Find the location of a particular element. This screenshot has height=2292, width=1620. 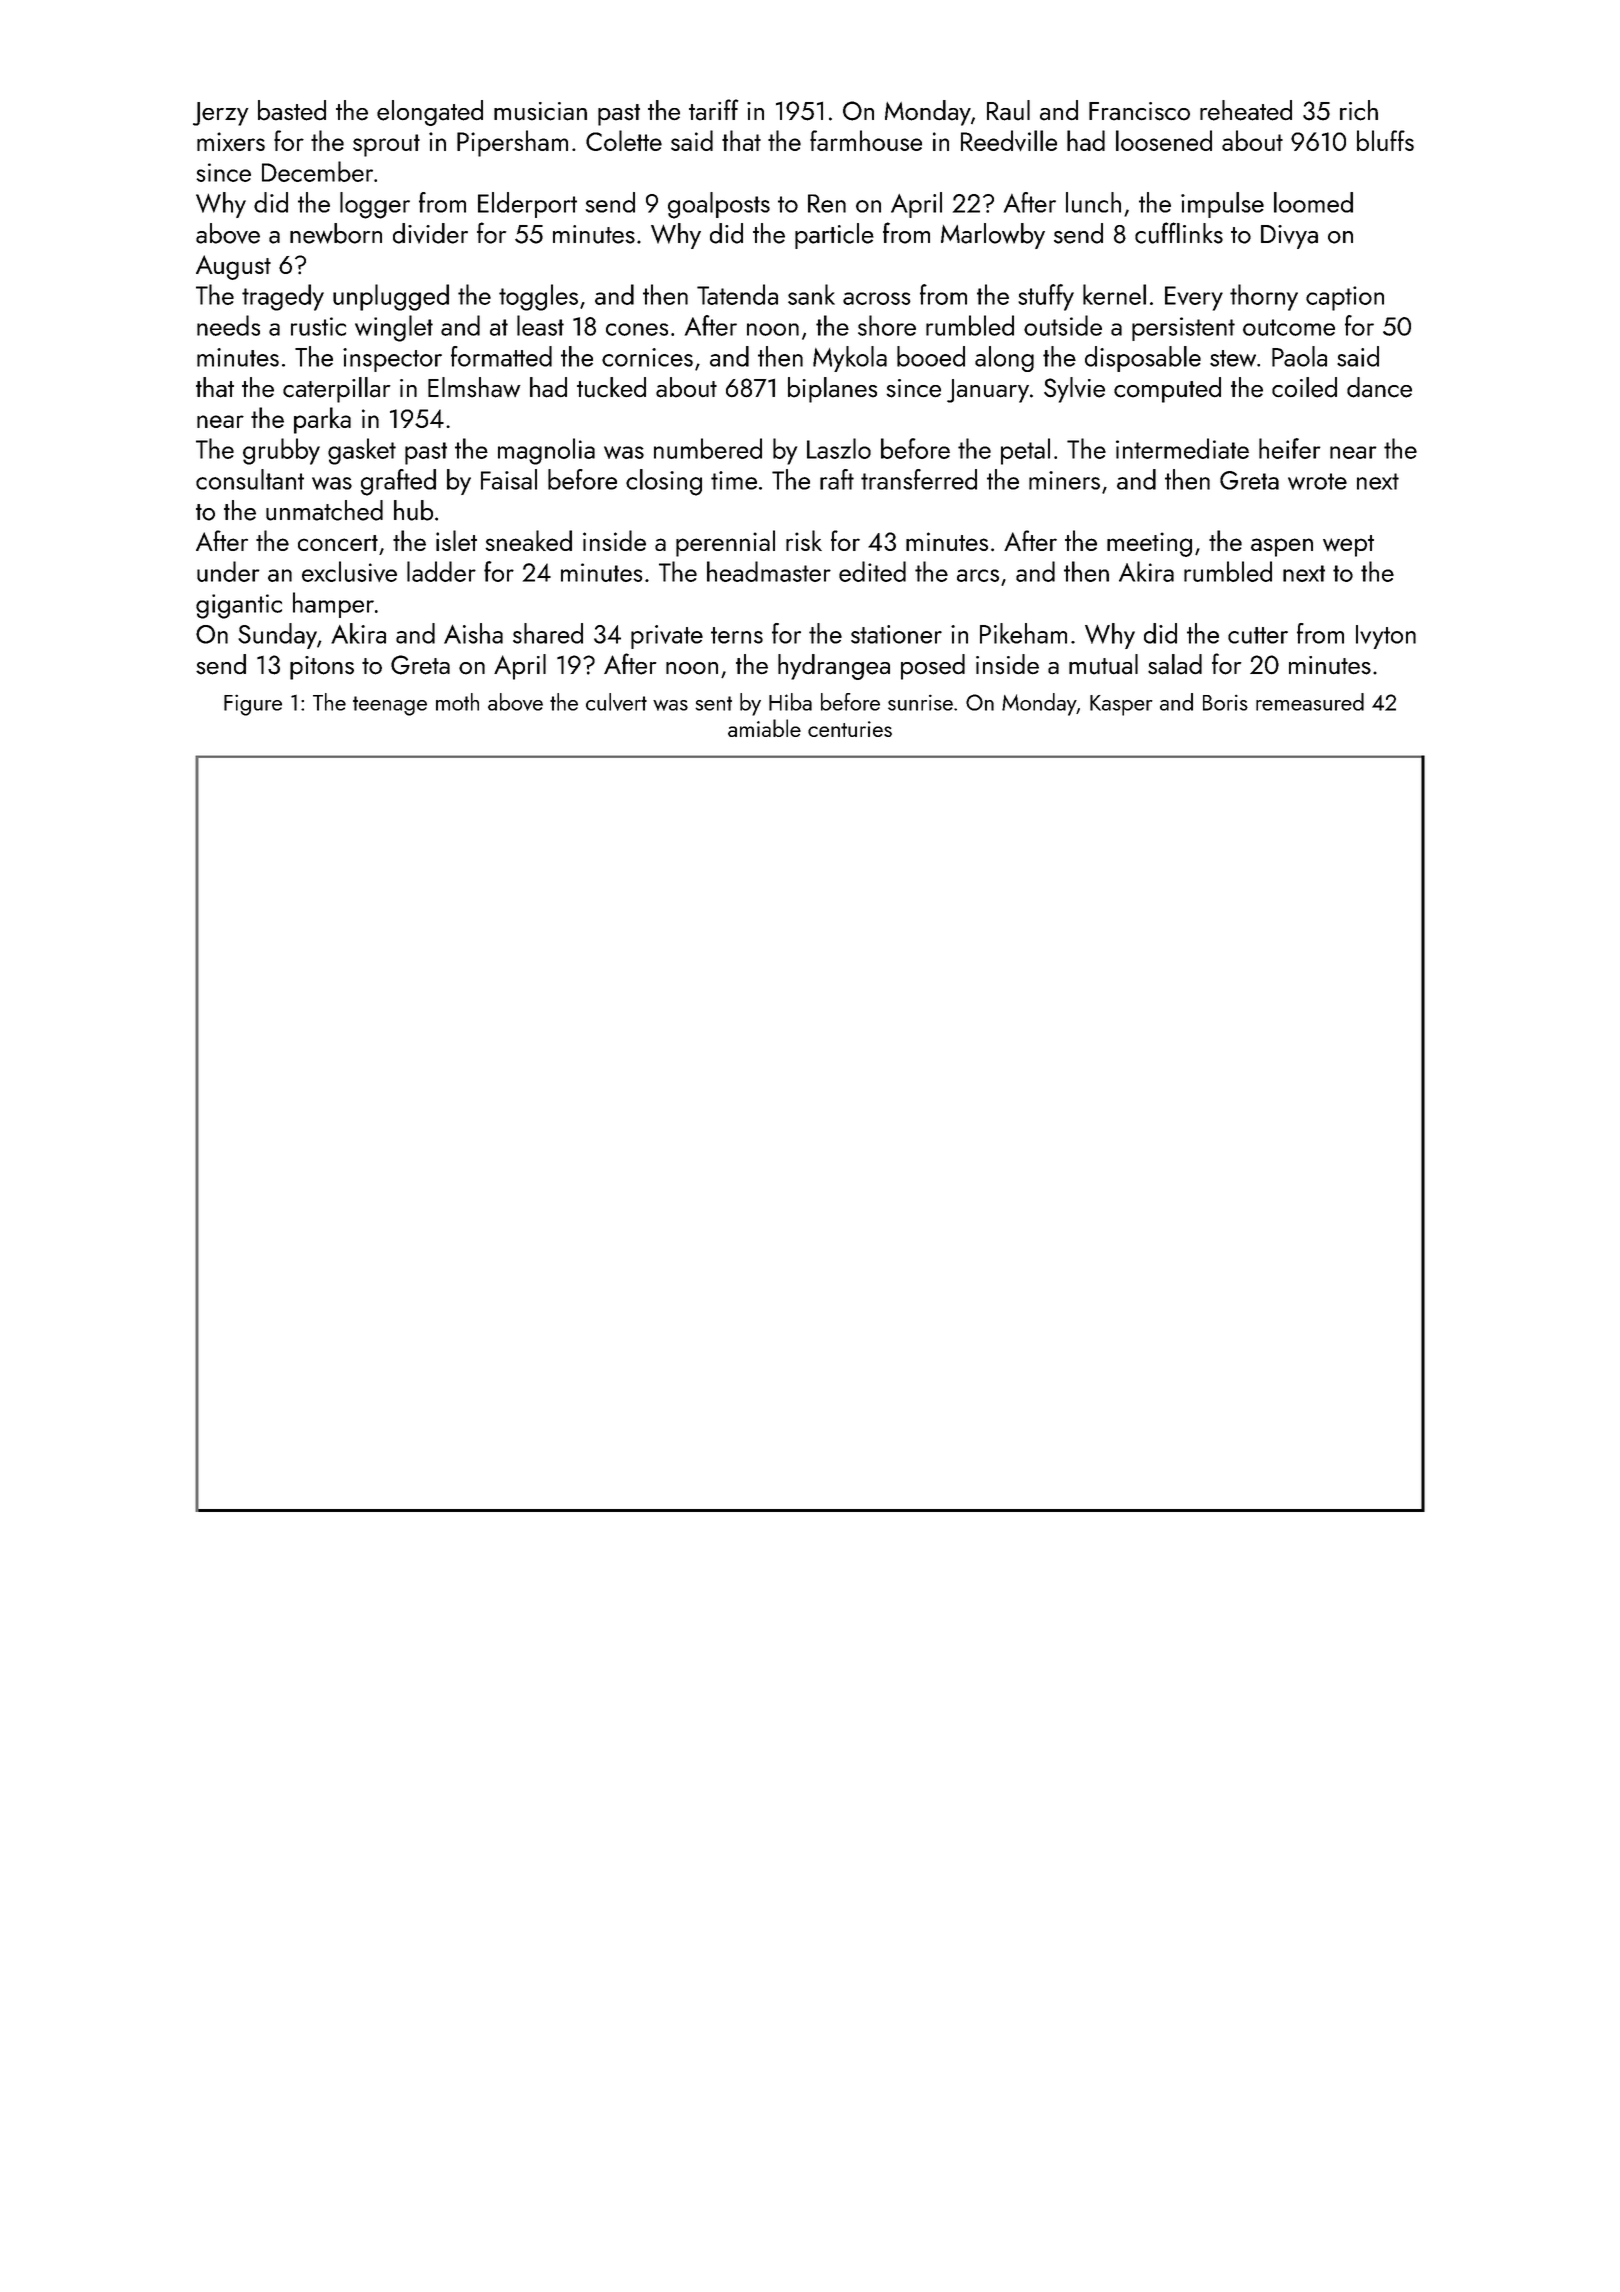

parka is located at coordinates (322, 420).
